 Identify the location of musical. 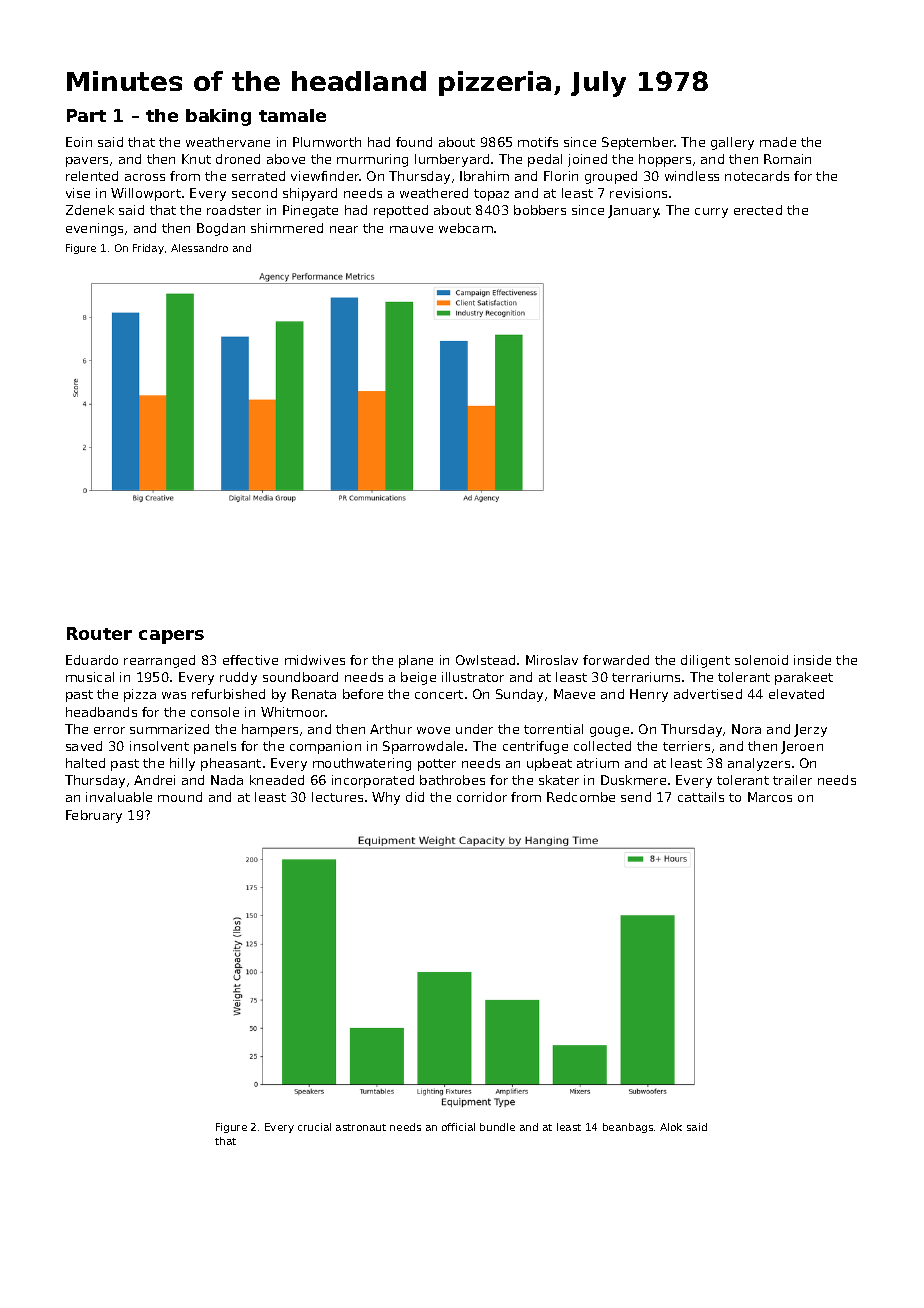
(90, 677).
